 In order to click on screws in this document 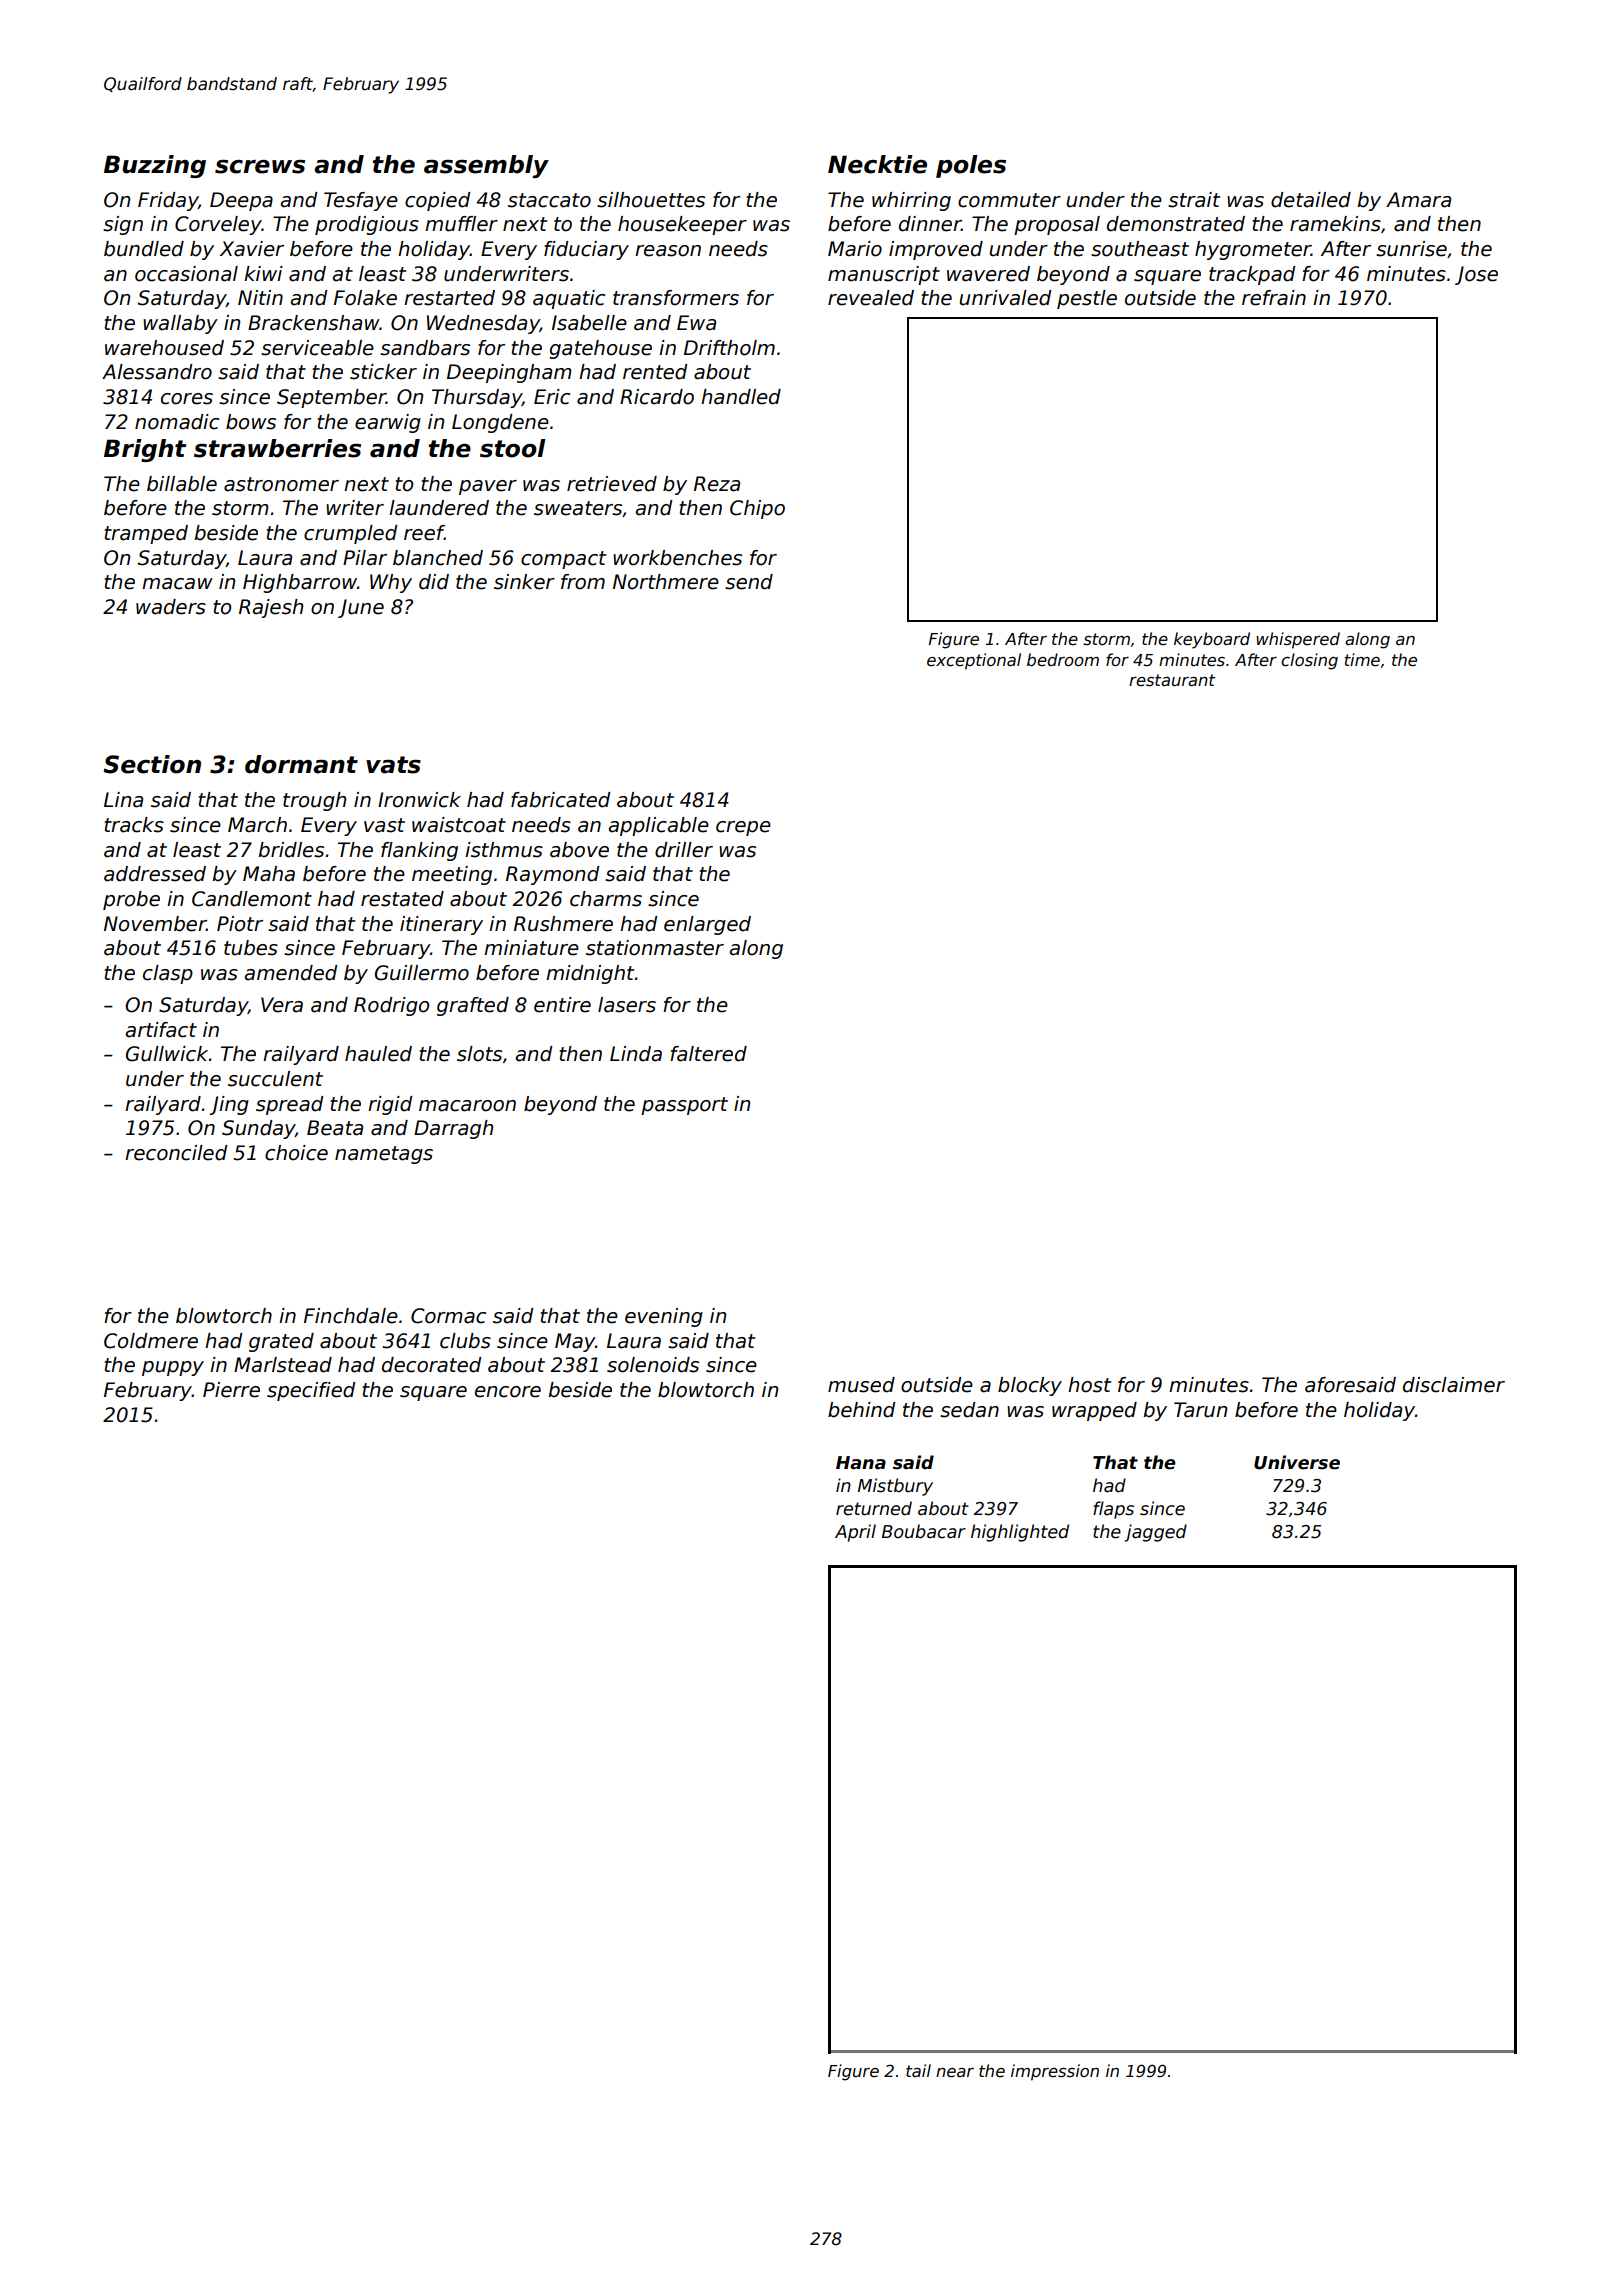, I will do `click(260, 167)`.
